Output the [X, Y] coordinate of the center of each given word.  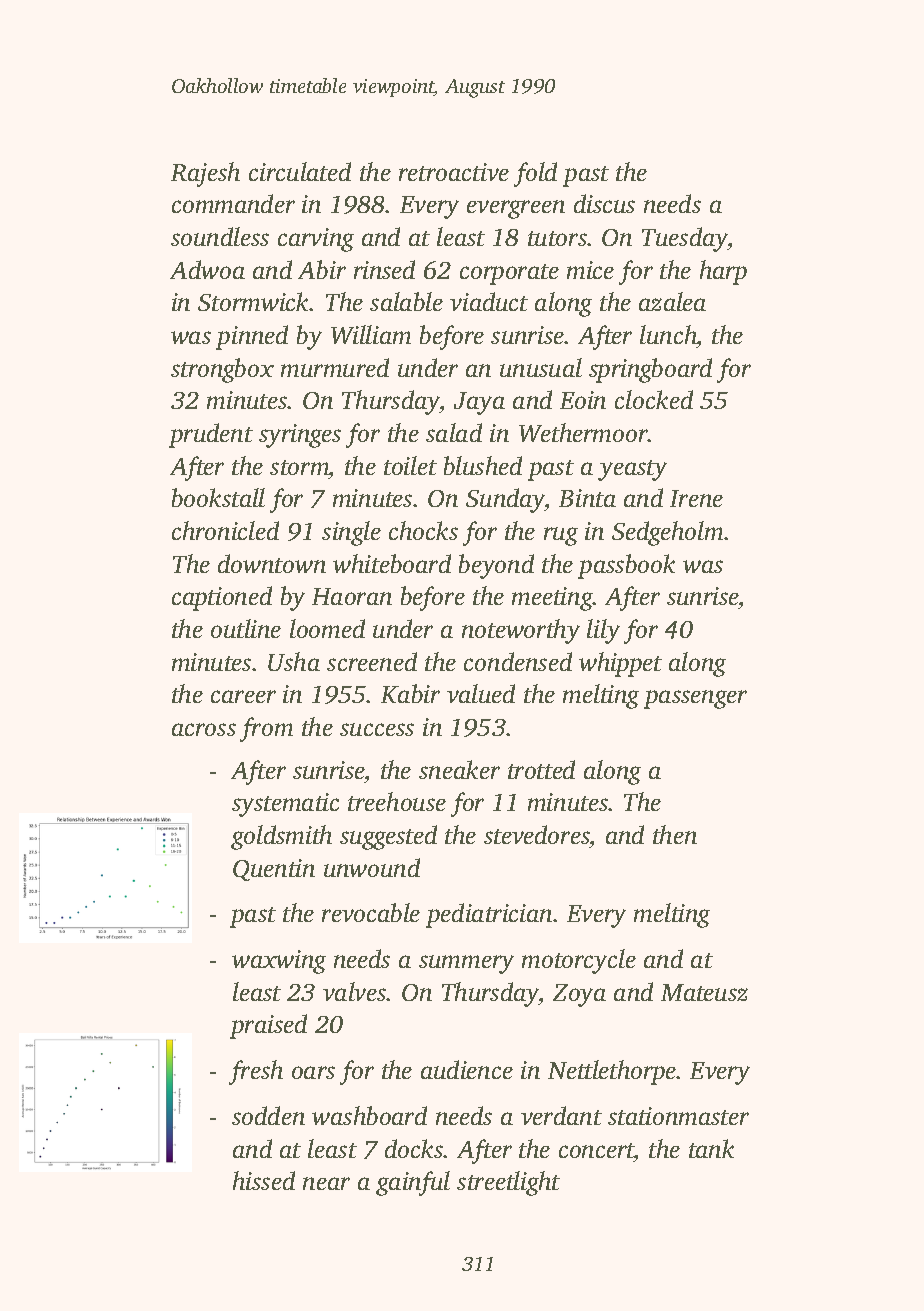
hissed [264, 1180]
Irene [696, 498]
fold [535, 174]
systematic [285, 805]
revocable [371, 912]
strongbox [222, 370]
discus [604, 203]
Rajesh [205, 174]
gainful [413, 1183]
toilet [410, 465]
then [675, 834]
